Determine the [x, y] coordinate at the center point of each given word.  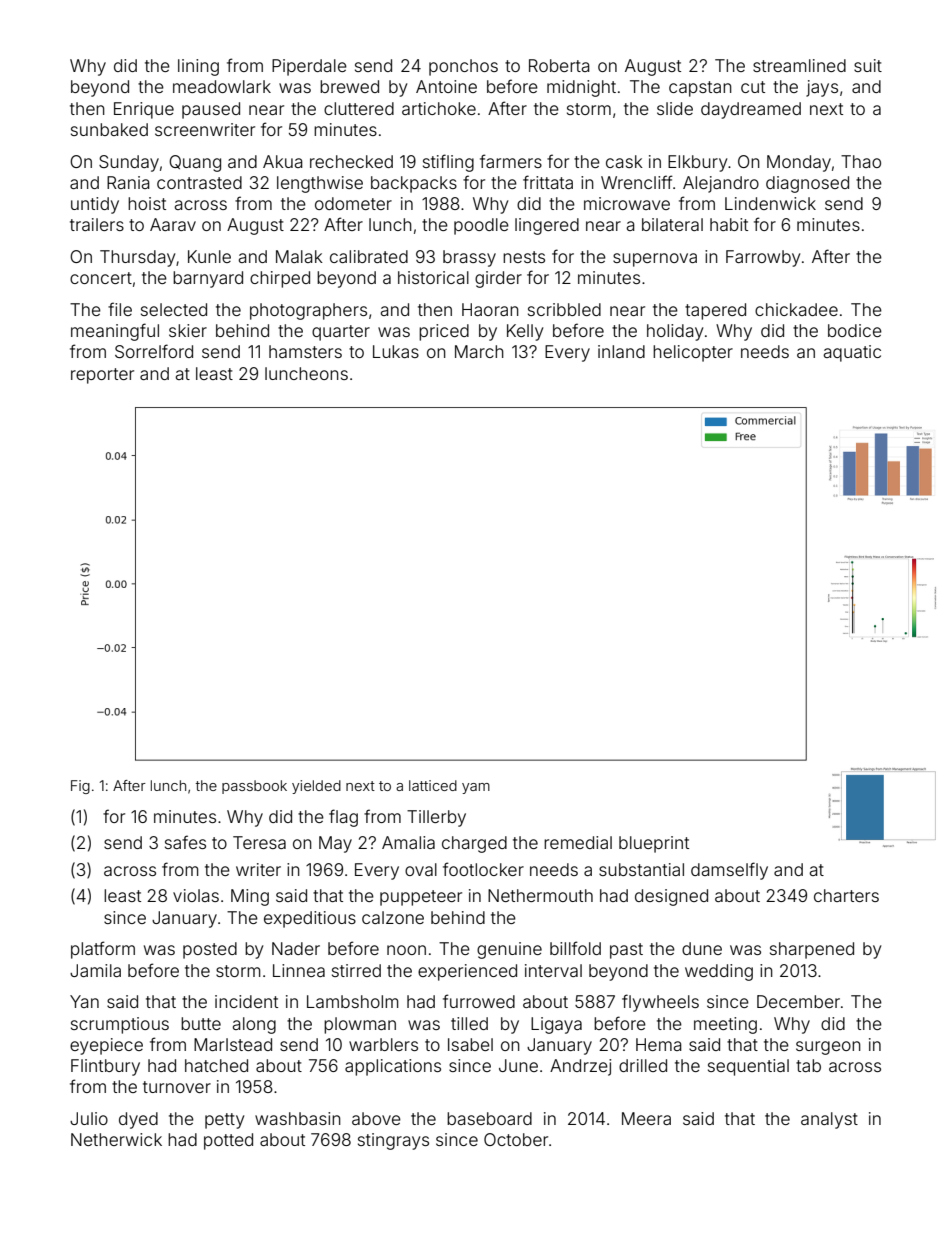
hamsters [305, 351]
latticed [433, 785]
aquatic [852, 353]
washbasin [298, 1118]
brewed [349, 86]
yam [476, 788]
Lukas [396, 351]
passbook [254, 787]
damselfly [729, 871]
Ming [250, 897]
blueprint [654, 844]
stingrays [393, 1141]
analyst [829, 1120]
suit [868, 65]
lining [198, 67]
